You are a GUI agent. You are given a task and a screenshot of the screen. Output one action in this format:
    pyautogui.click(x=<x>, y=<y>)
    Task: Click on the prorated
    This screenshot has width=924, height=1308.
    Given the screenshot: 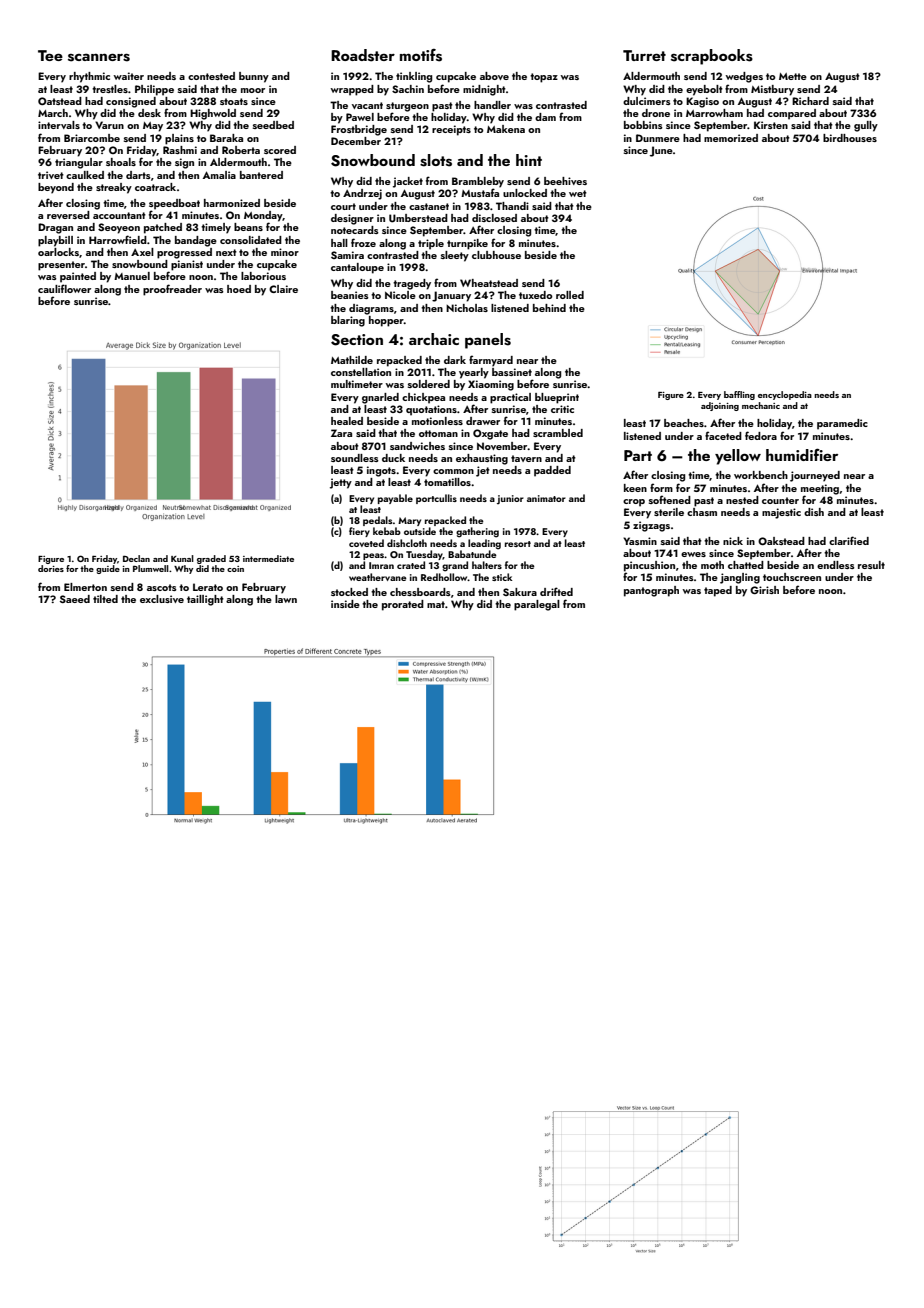 What is the action you would take?
    pyautogui.click(x=403, y=605)
